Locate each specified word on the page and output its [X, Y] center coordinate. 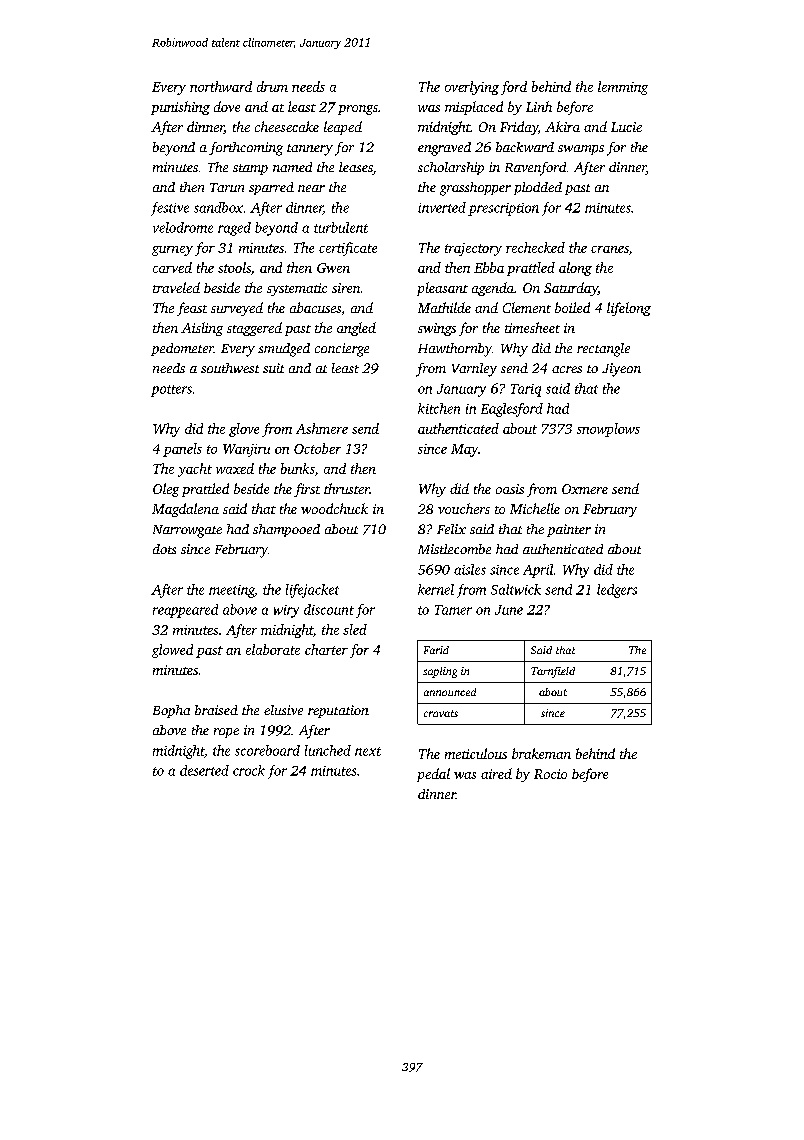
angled [356, 329]
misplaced [474, 108]
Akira [562, 126]
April [538, 571]
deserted [204, 770]
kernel [436, 589]
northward [221, 86]
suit [273, 368]
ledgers [617, 591]
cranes [610, 249]
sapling [440, 672]
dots [164, 549]
